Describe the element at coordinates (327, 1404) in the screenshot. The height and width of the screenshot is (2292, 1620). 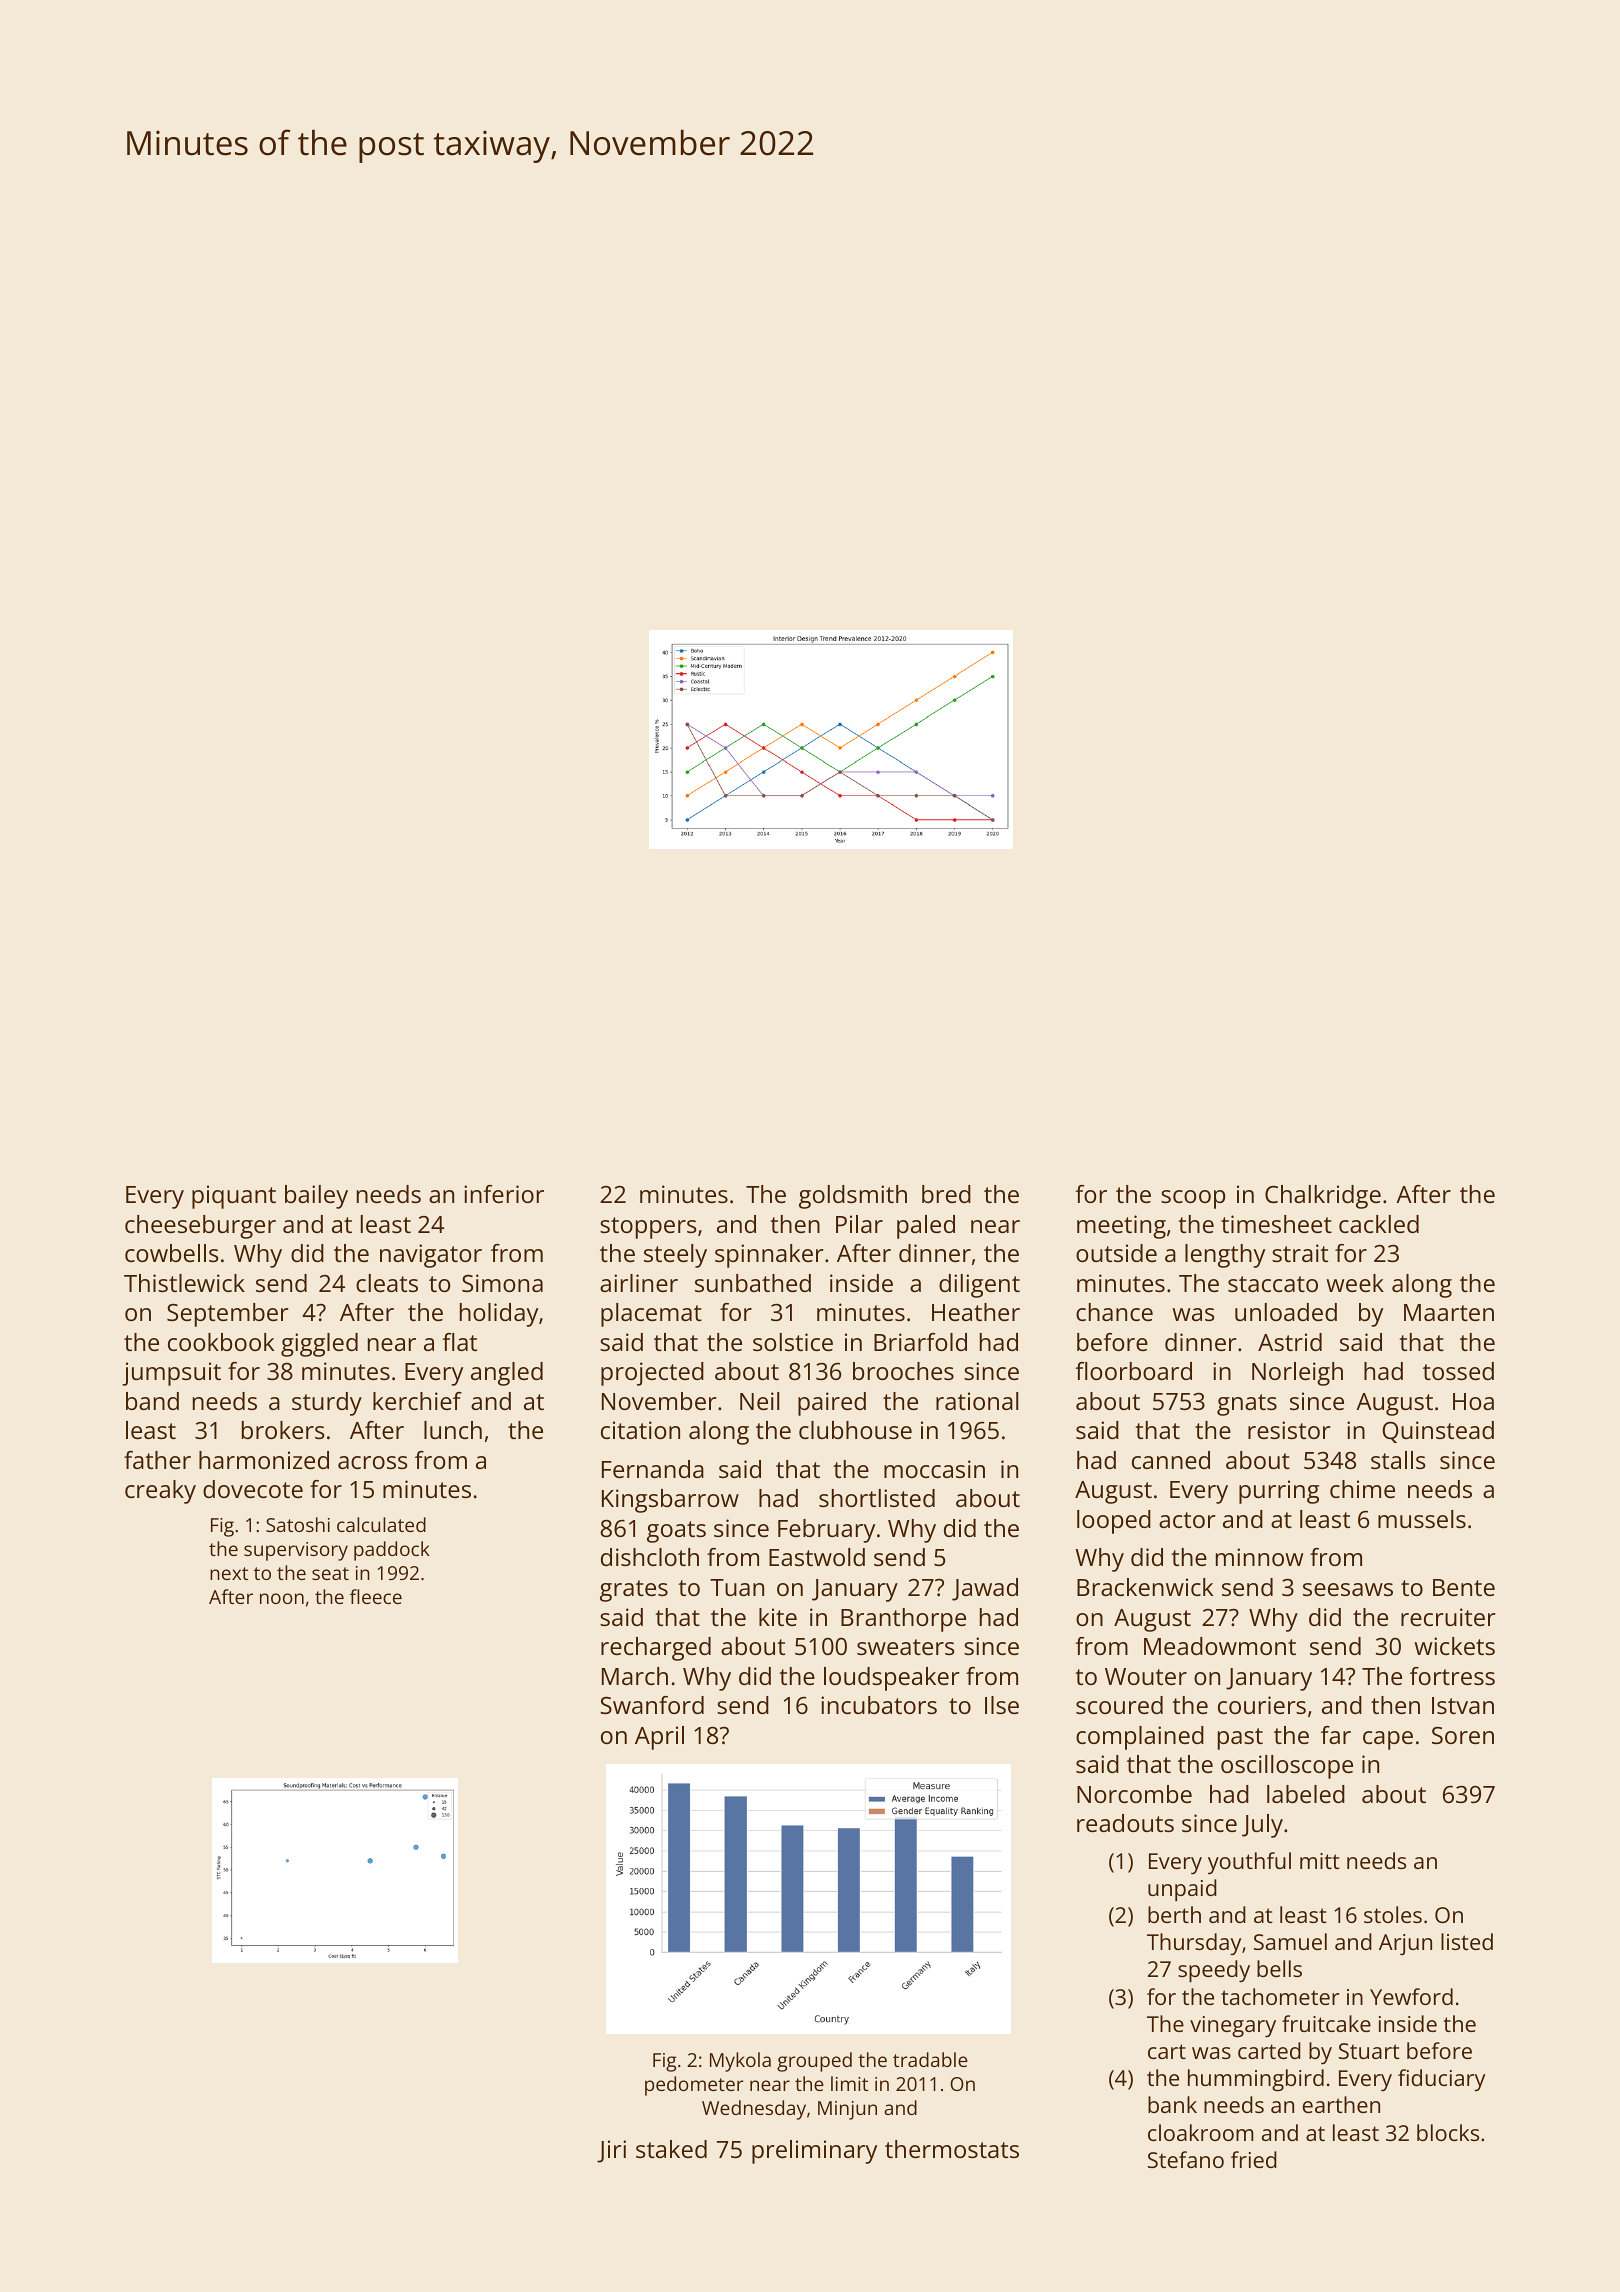
I see `sturdy` at that location.
